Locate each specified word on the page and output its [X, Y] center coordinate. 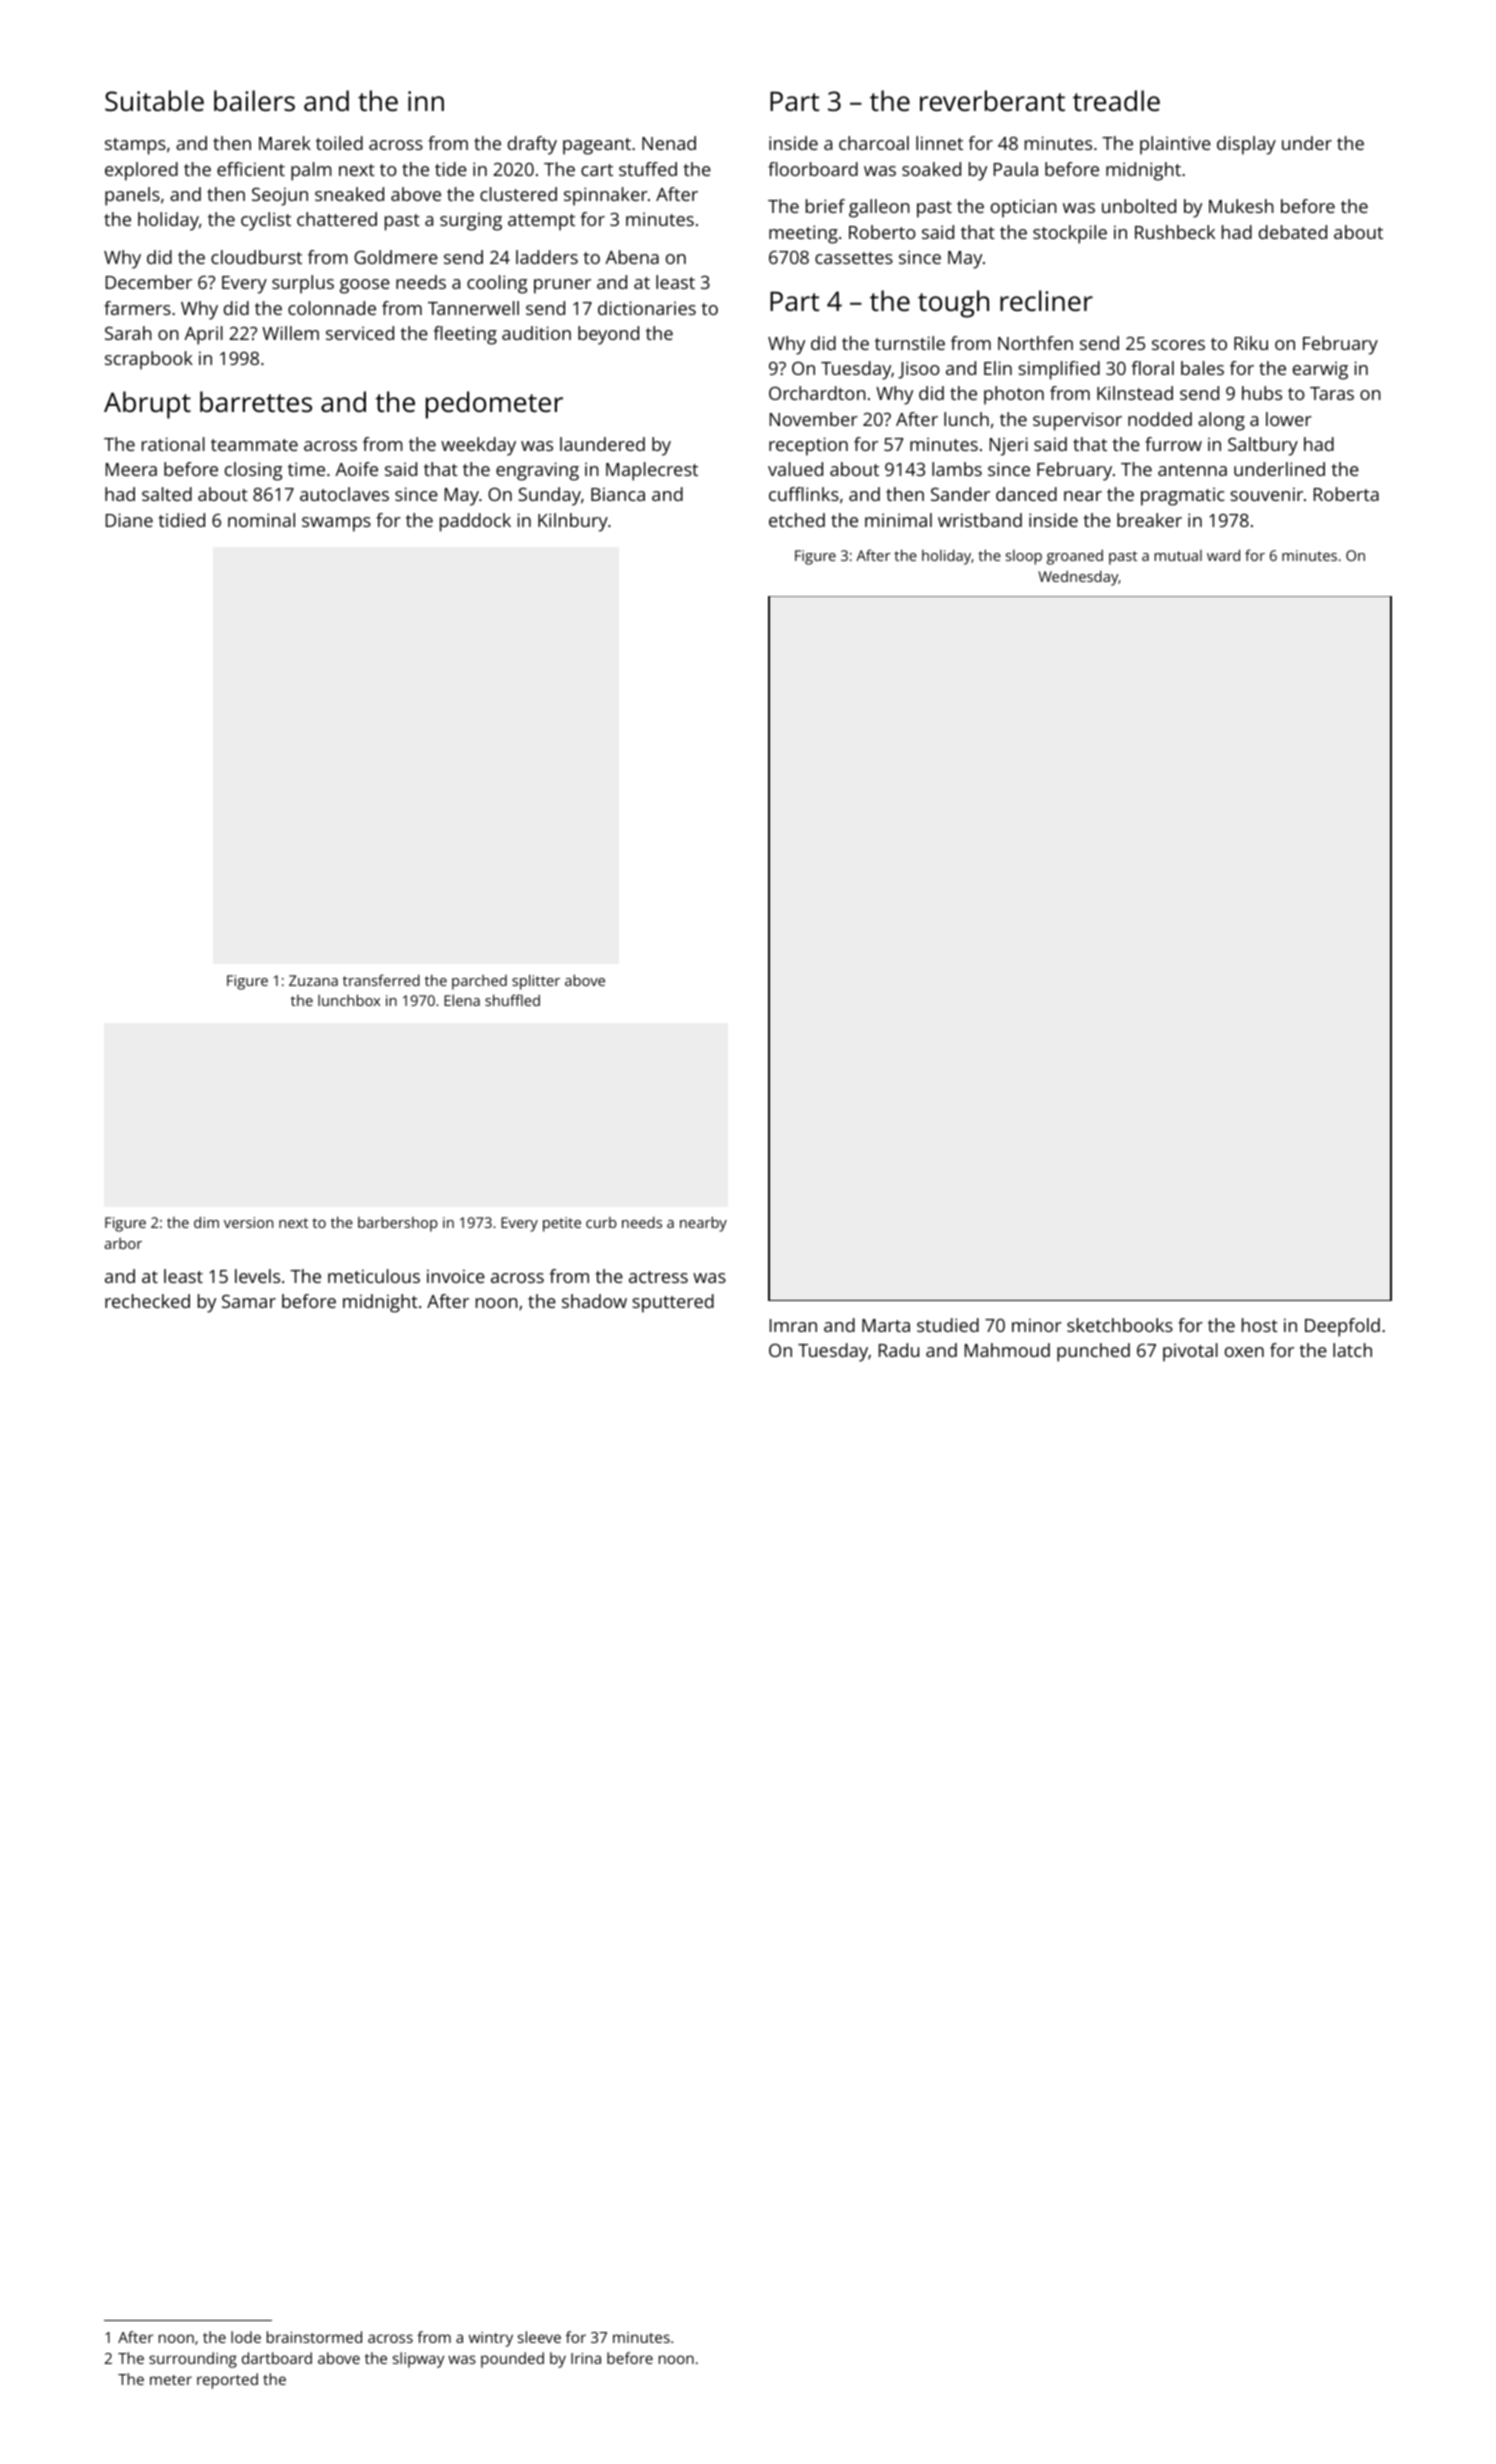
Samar [249, 1301]
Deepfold [1342, 1327]
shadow [594, 1301]
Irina [586, 2358]
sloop [1024, 557]
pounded [512, 2360]
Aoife [356, 469]
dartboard [277, 2358]
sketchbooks [1120, 1325]
